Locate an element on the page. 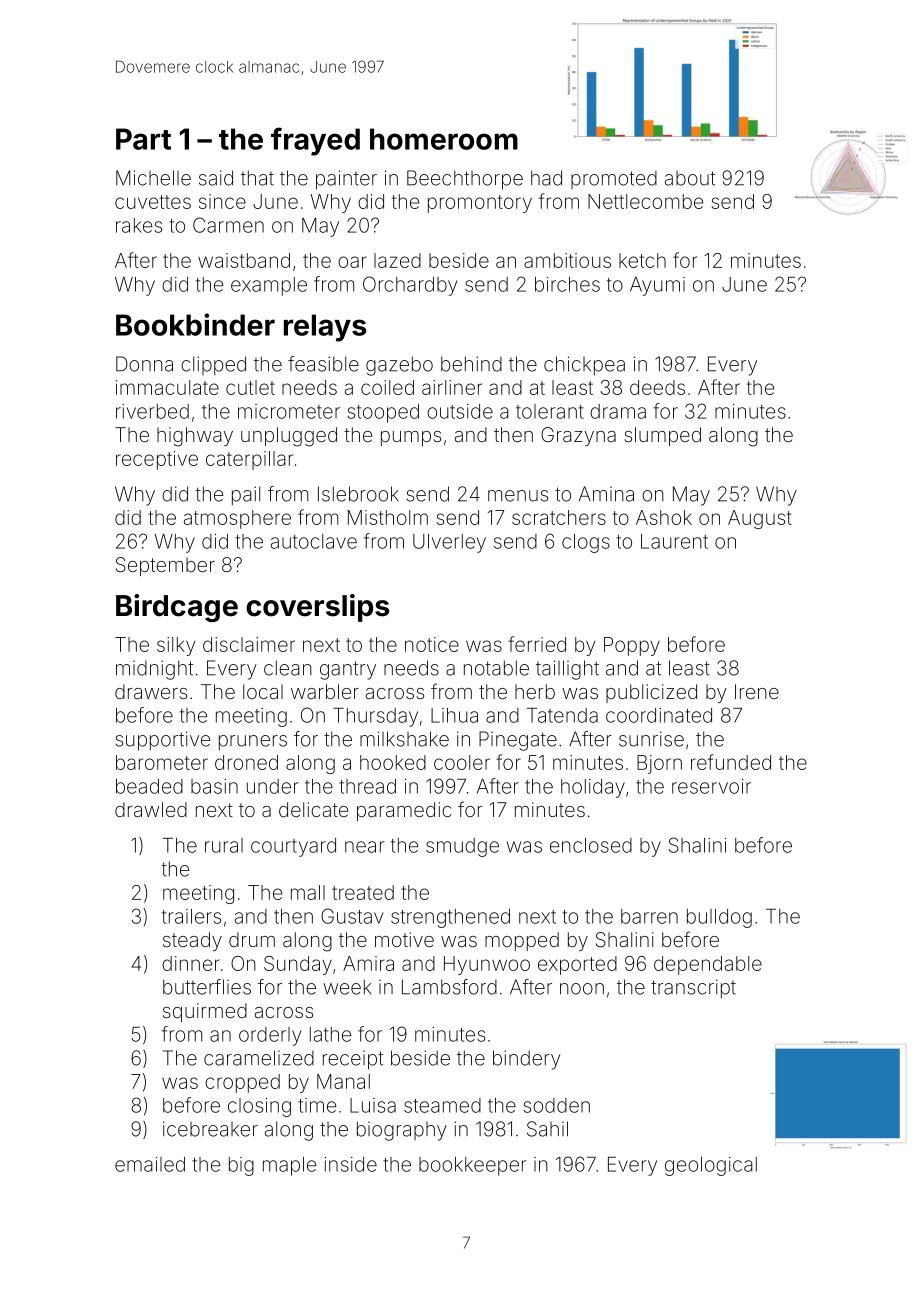  promontory is located at coordinates (480, 204).
